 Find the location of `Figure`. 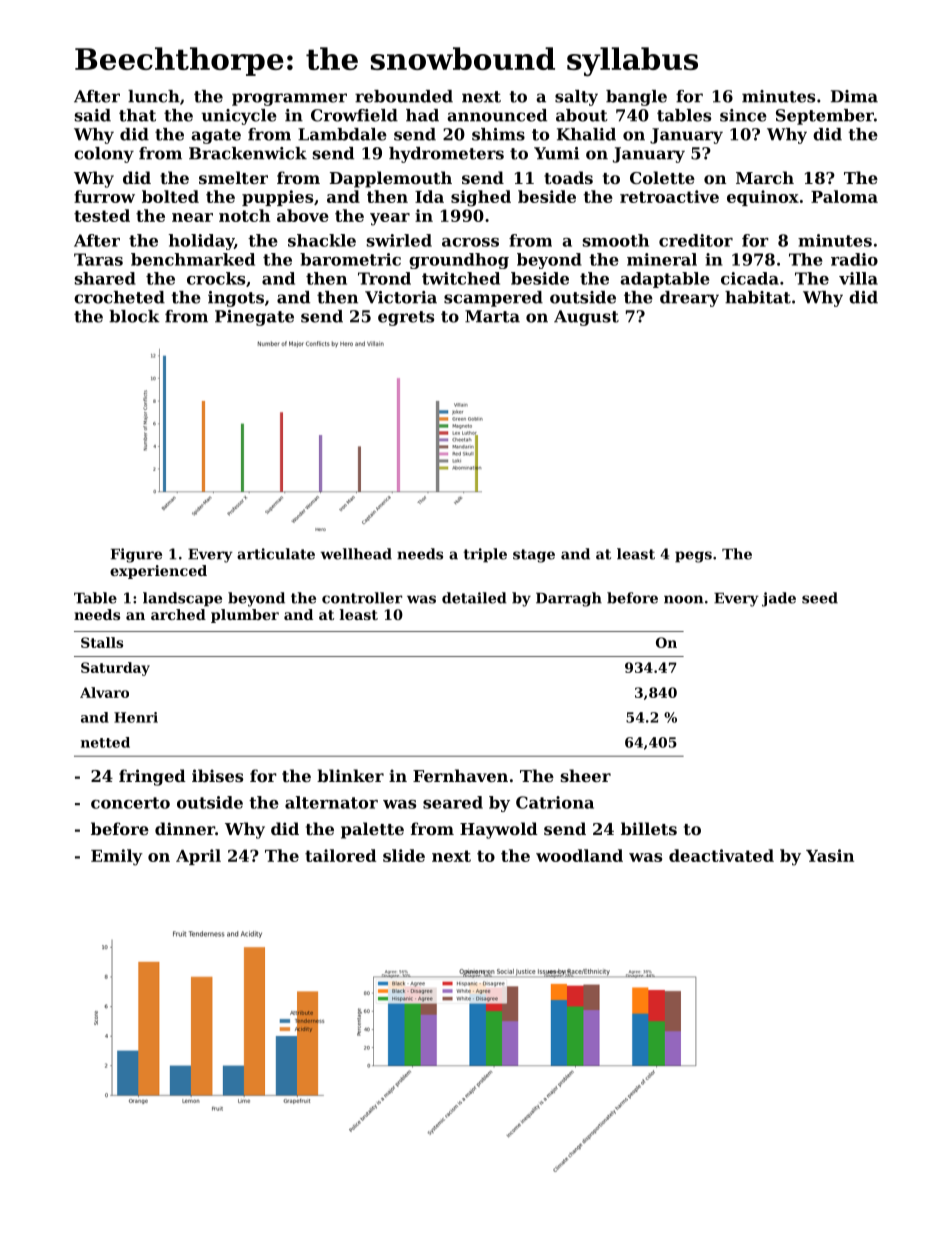

Figure is located at coordinates (136, 555).
